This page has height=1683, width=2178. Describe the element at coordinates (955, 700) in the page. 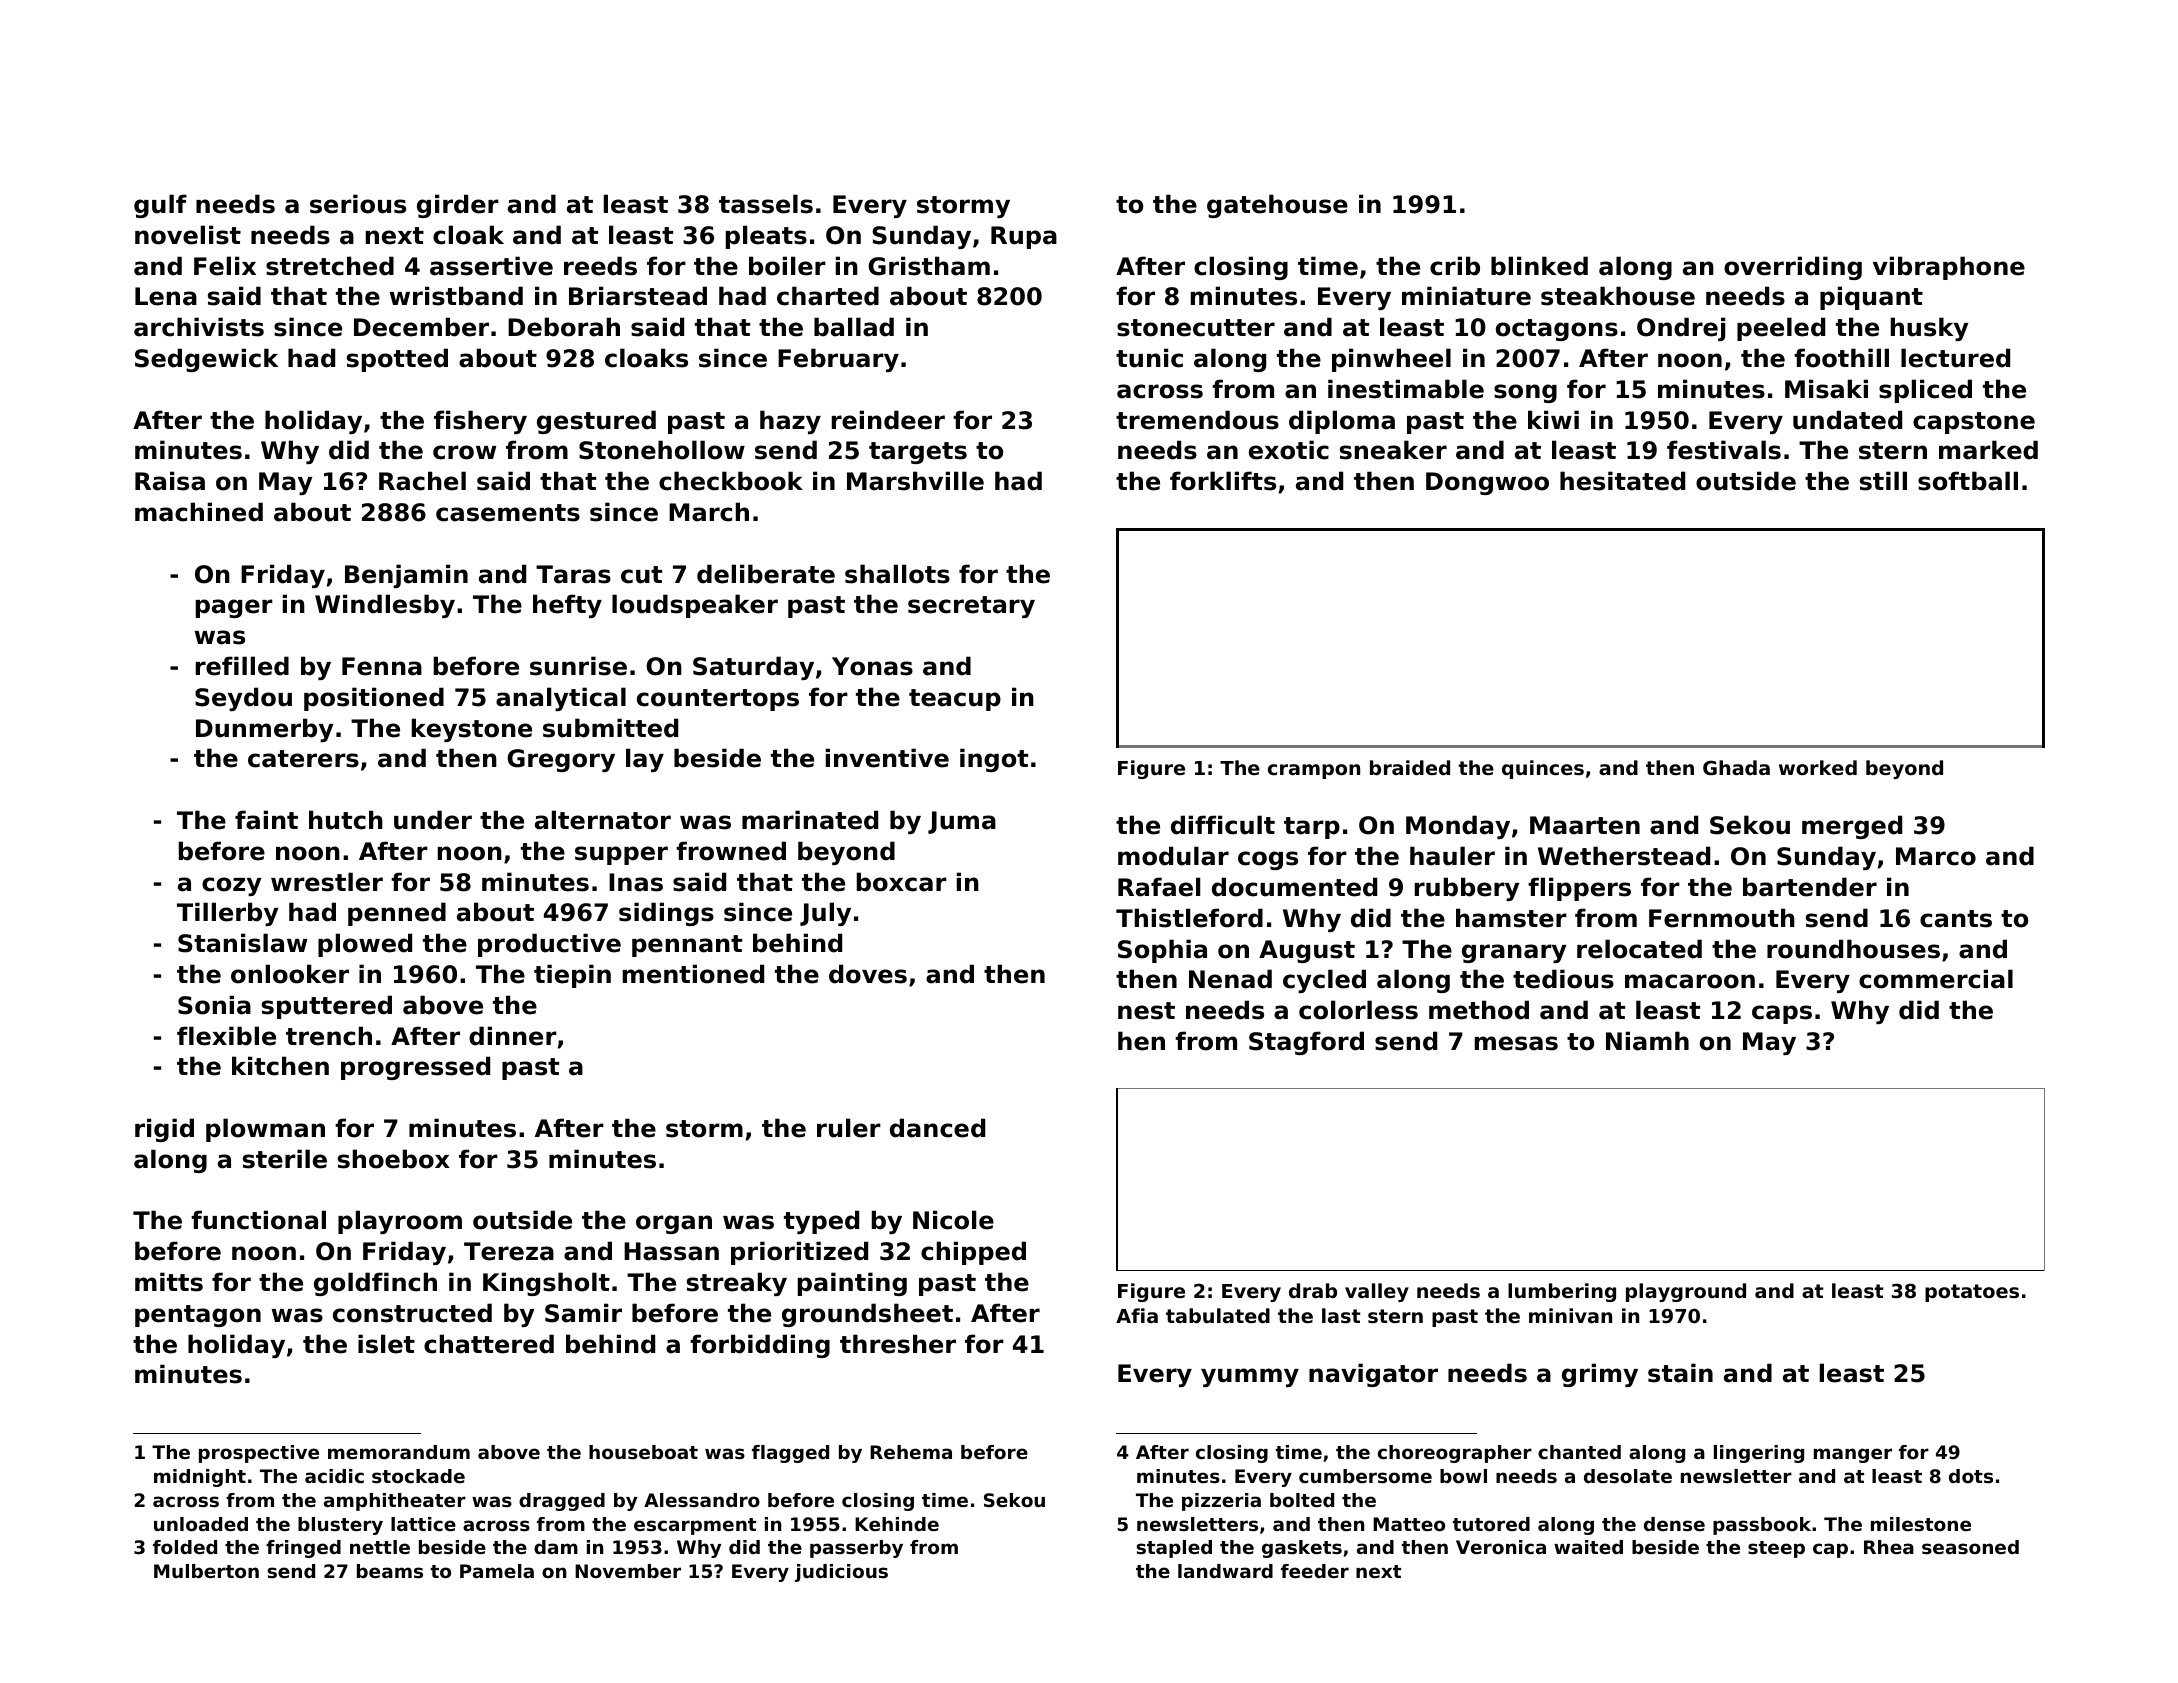

I see `teacup` at that location.
